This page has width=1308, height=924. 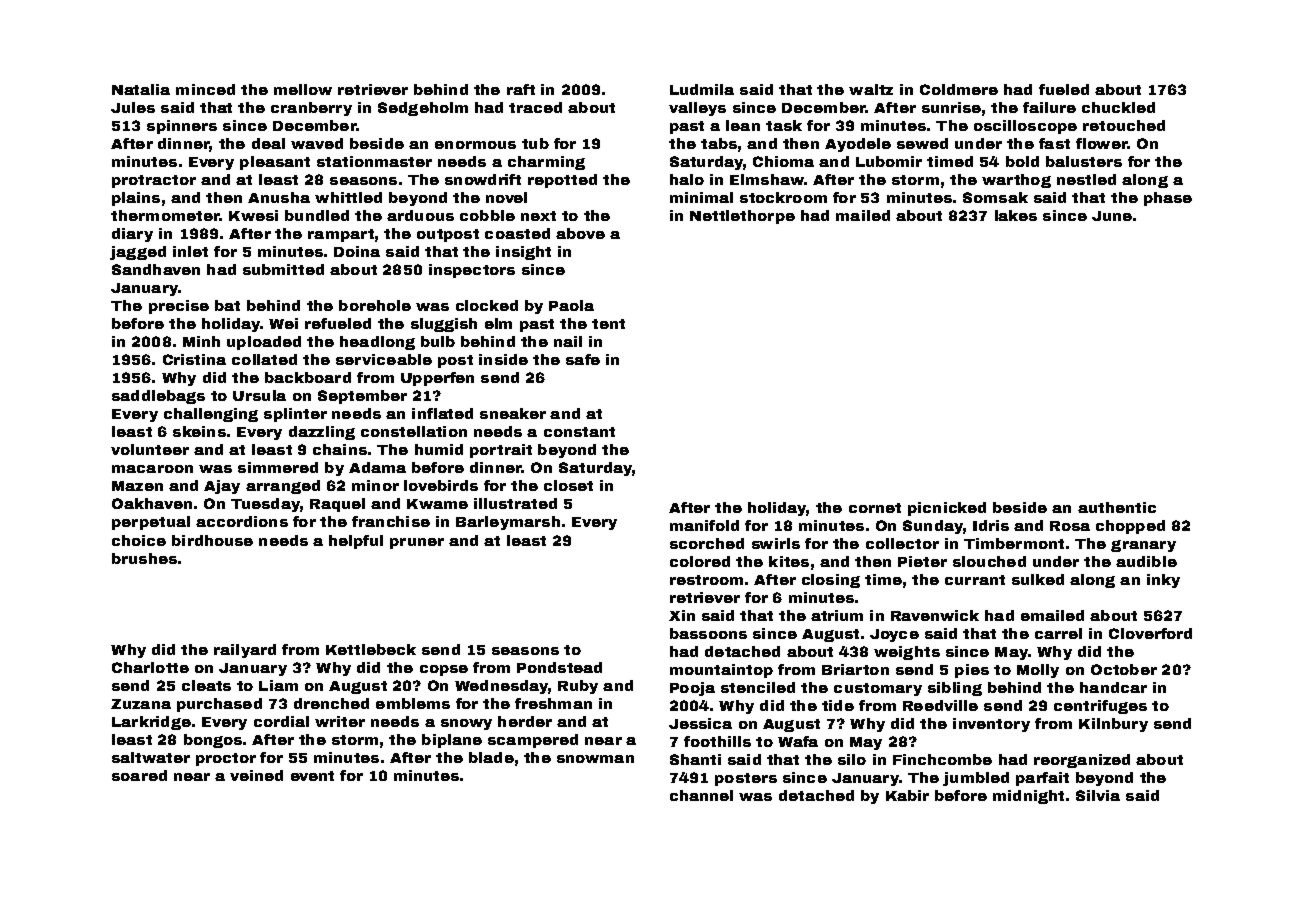 What do you see at coordinates (1028, 797) in the page?
I see `midnight` at bounding box center [1028, 797].
